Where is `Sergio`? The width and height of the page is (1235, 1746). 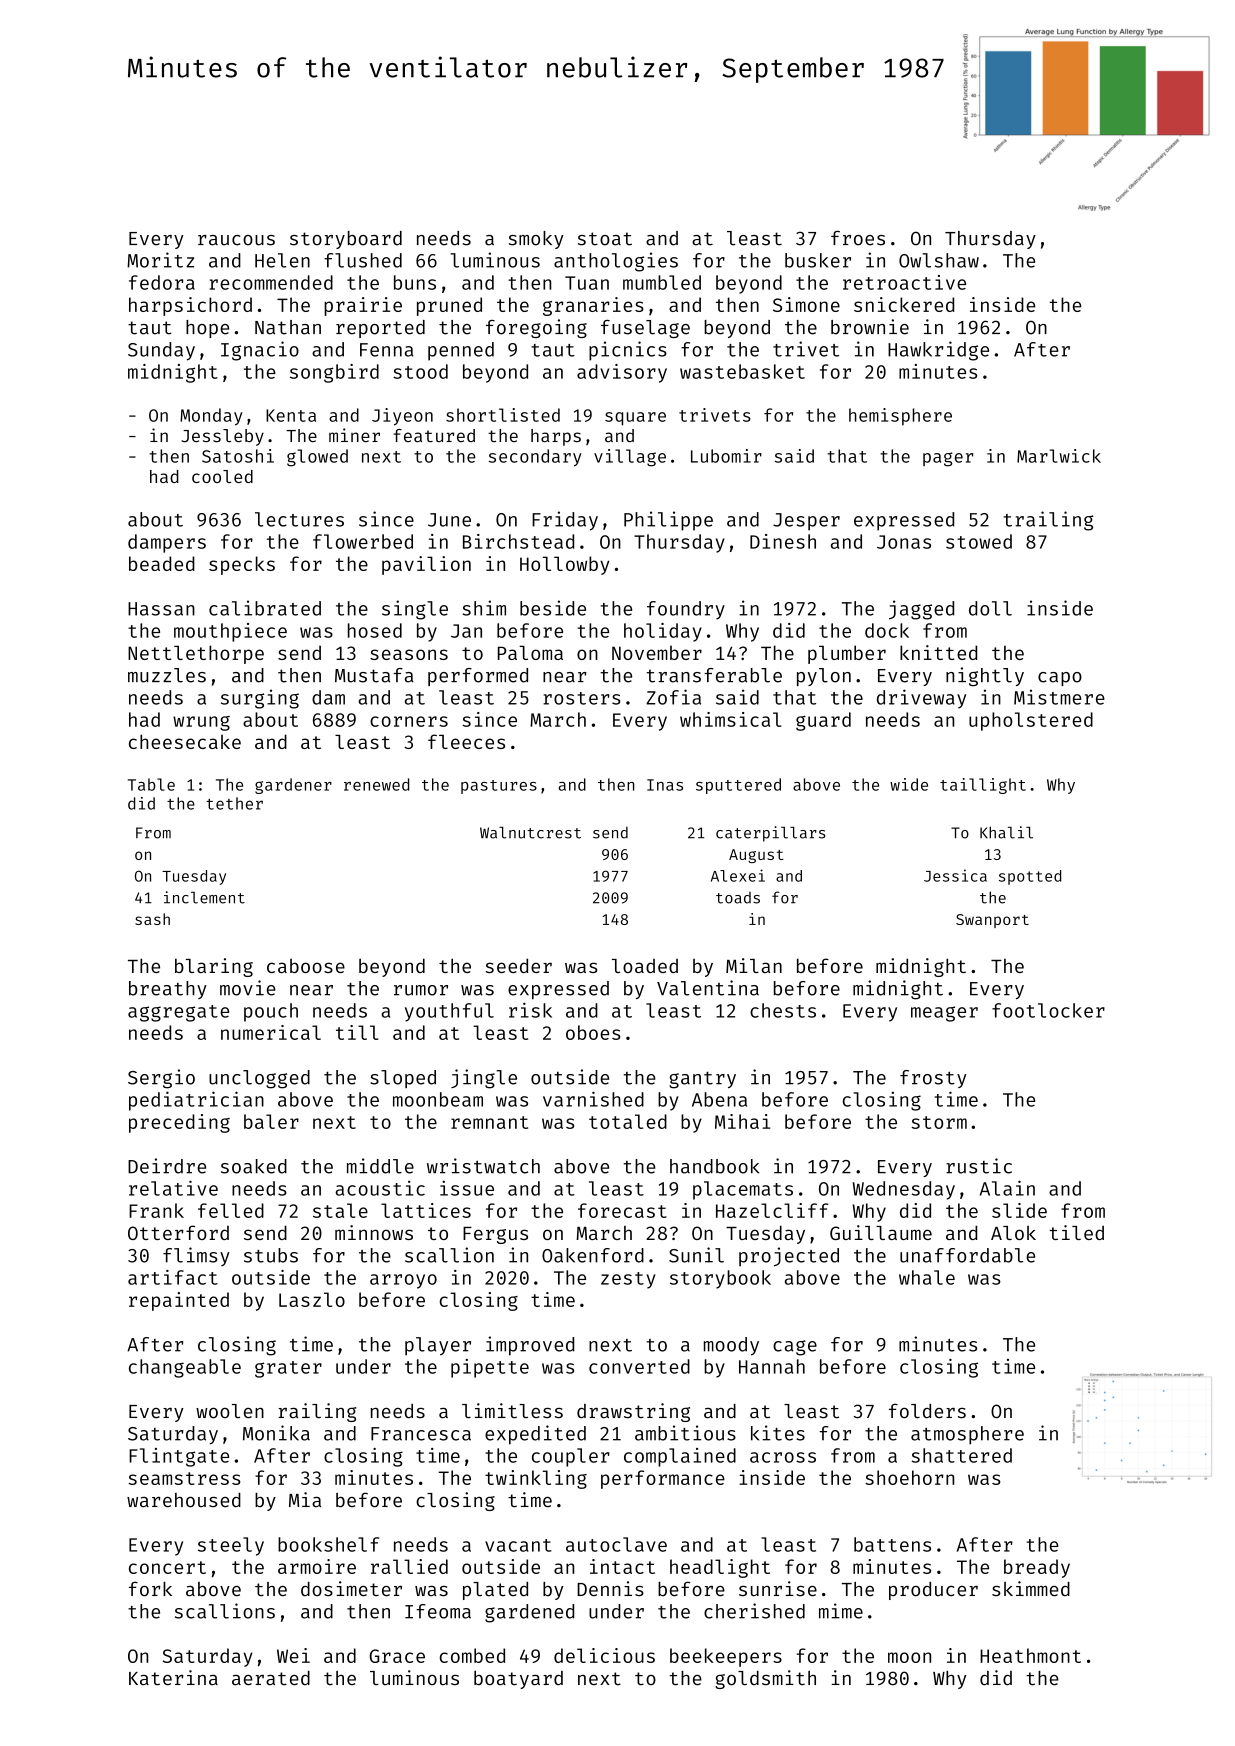 Sergio is located at coordinates (161, 1079).
